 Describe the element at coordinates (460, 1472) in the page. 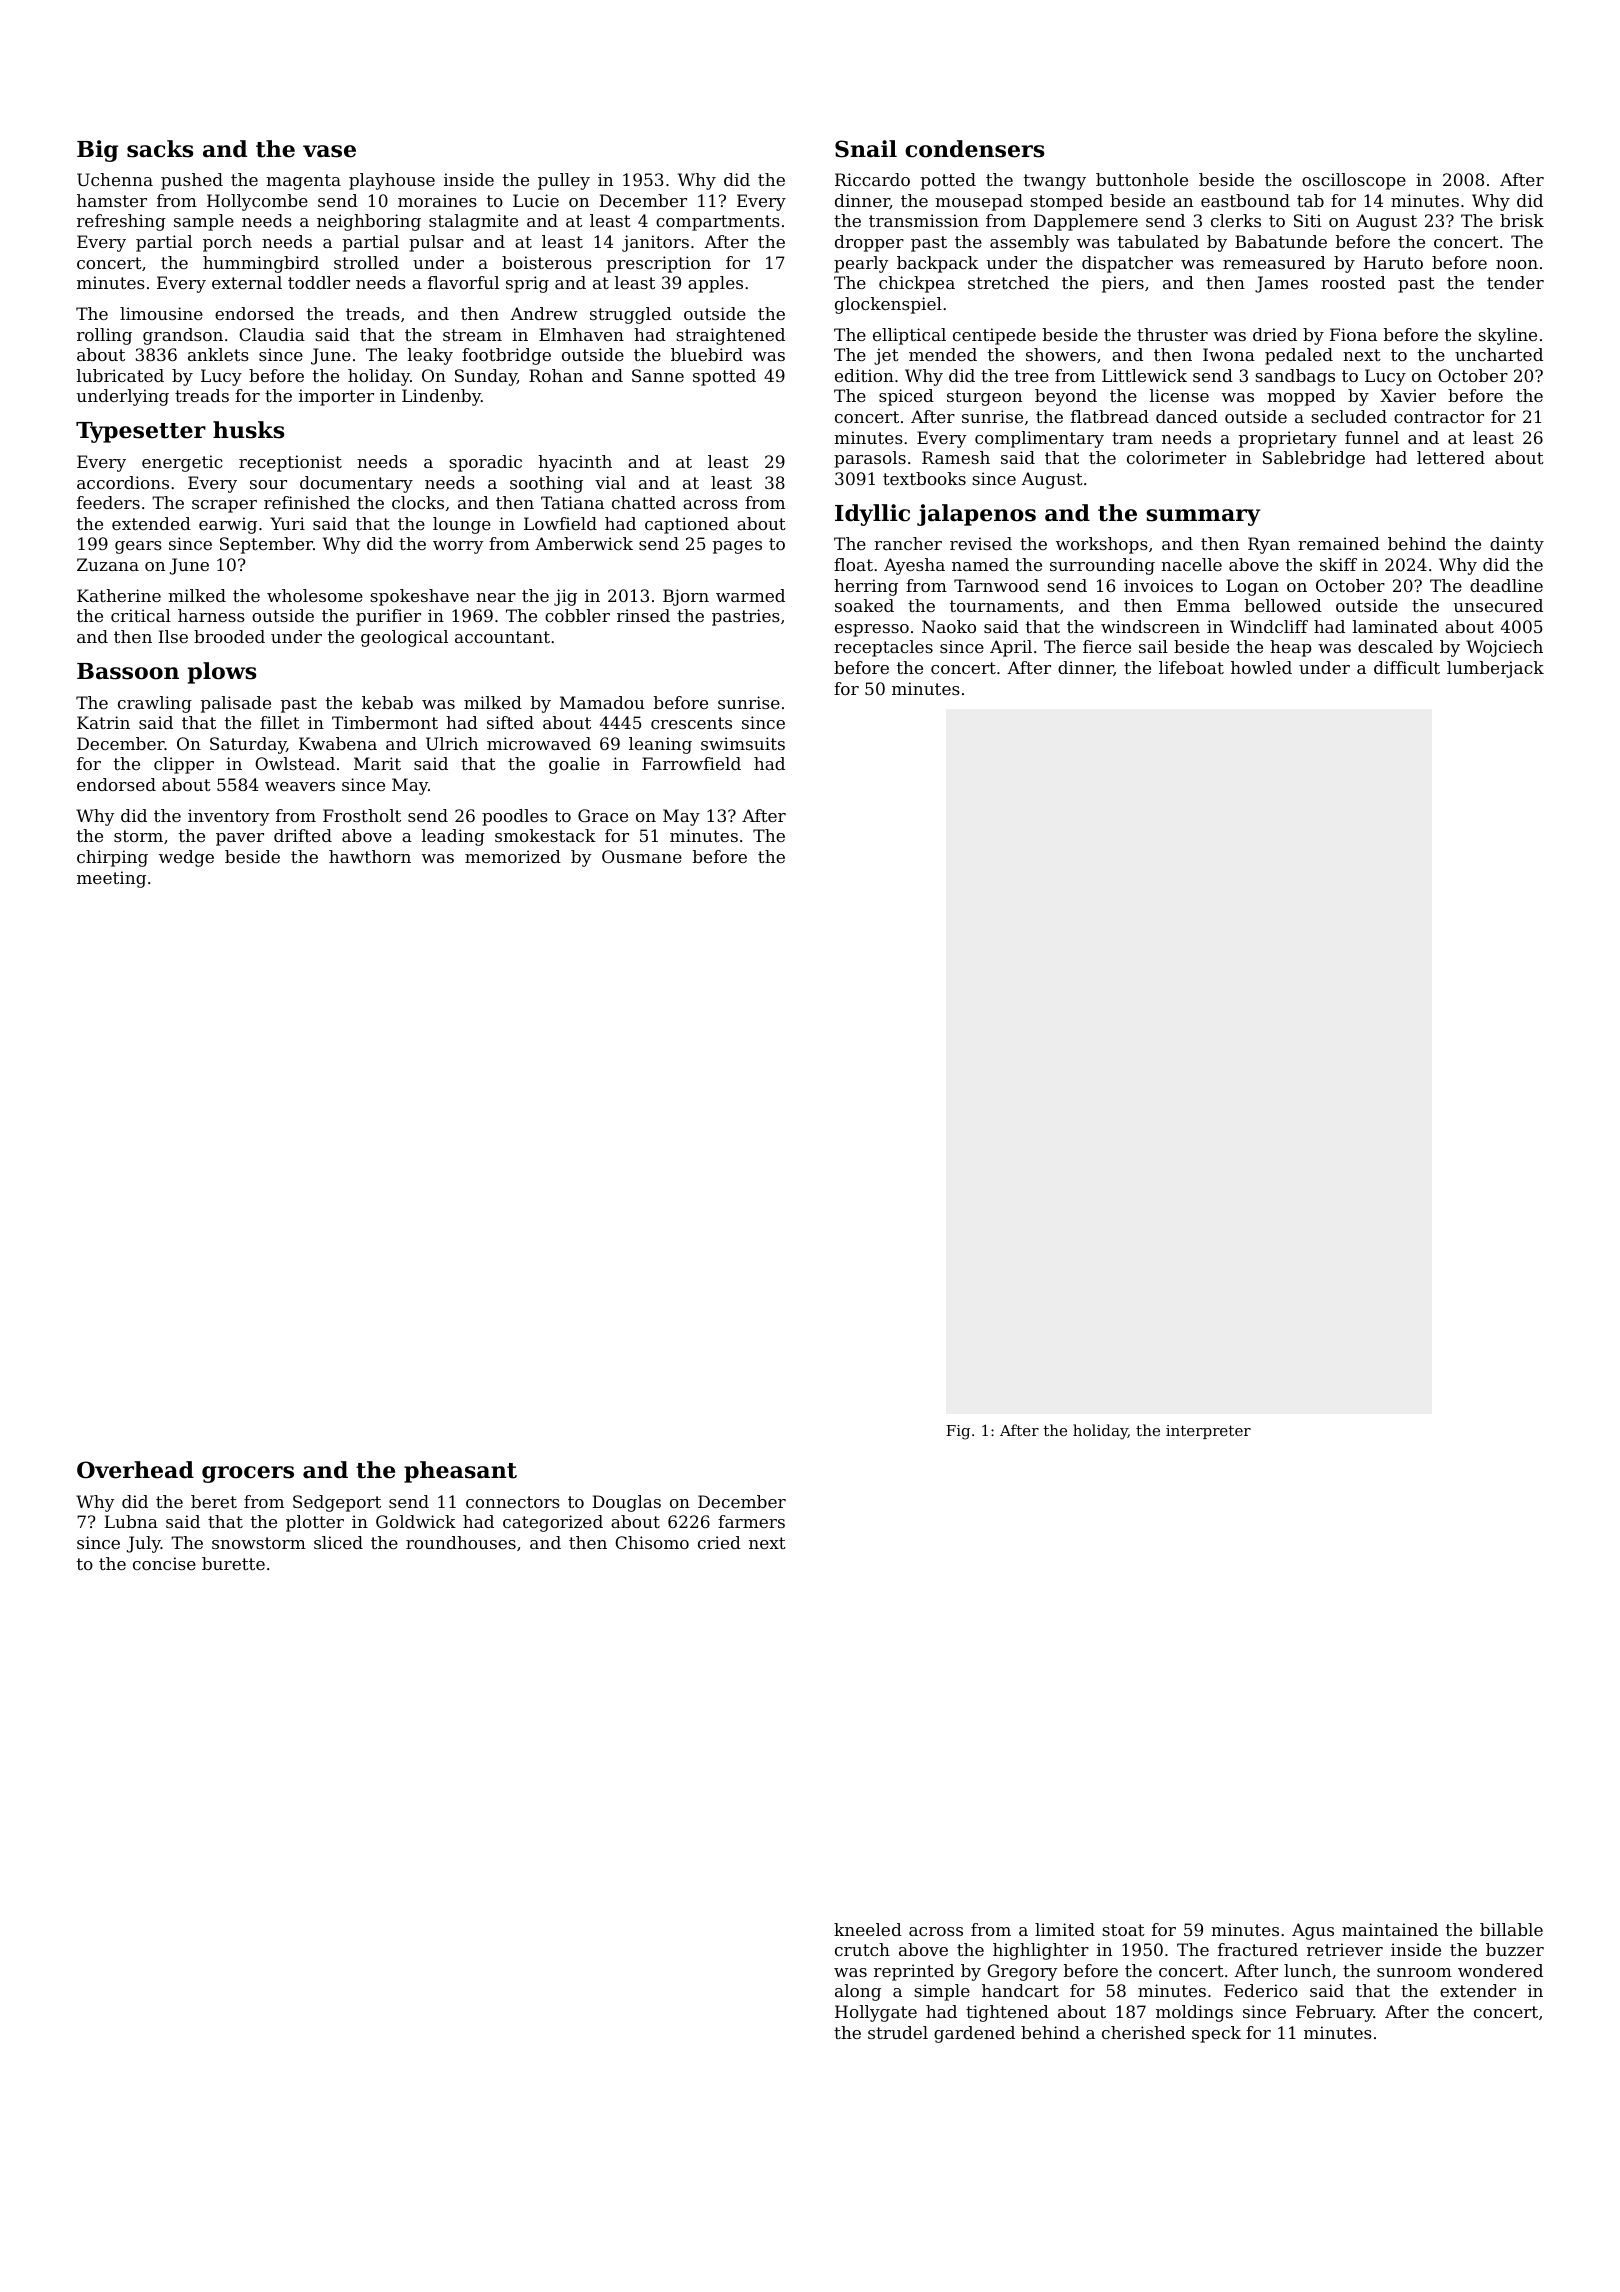

I see `pheasant` at that location.
